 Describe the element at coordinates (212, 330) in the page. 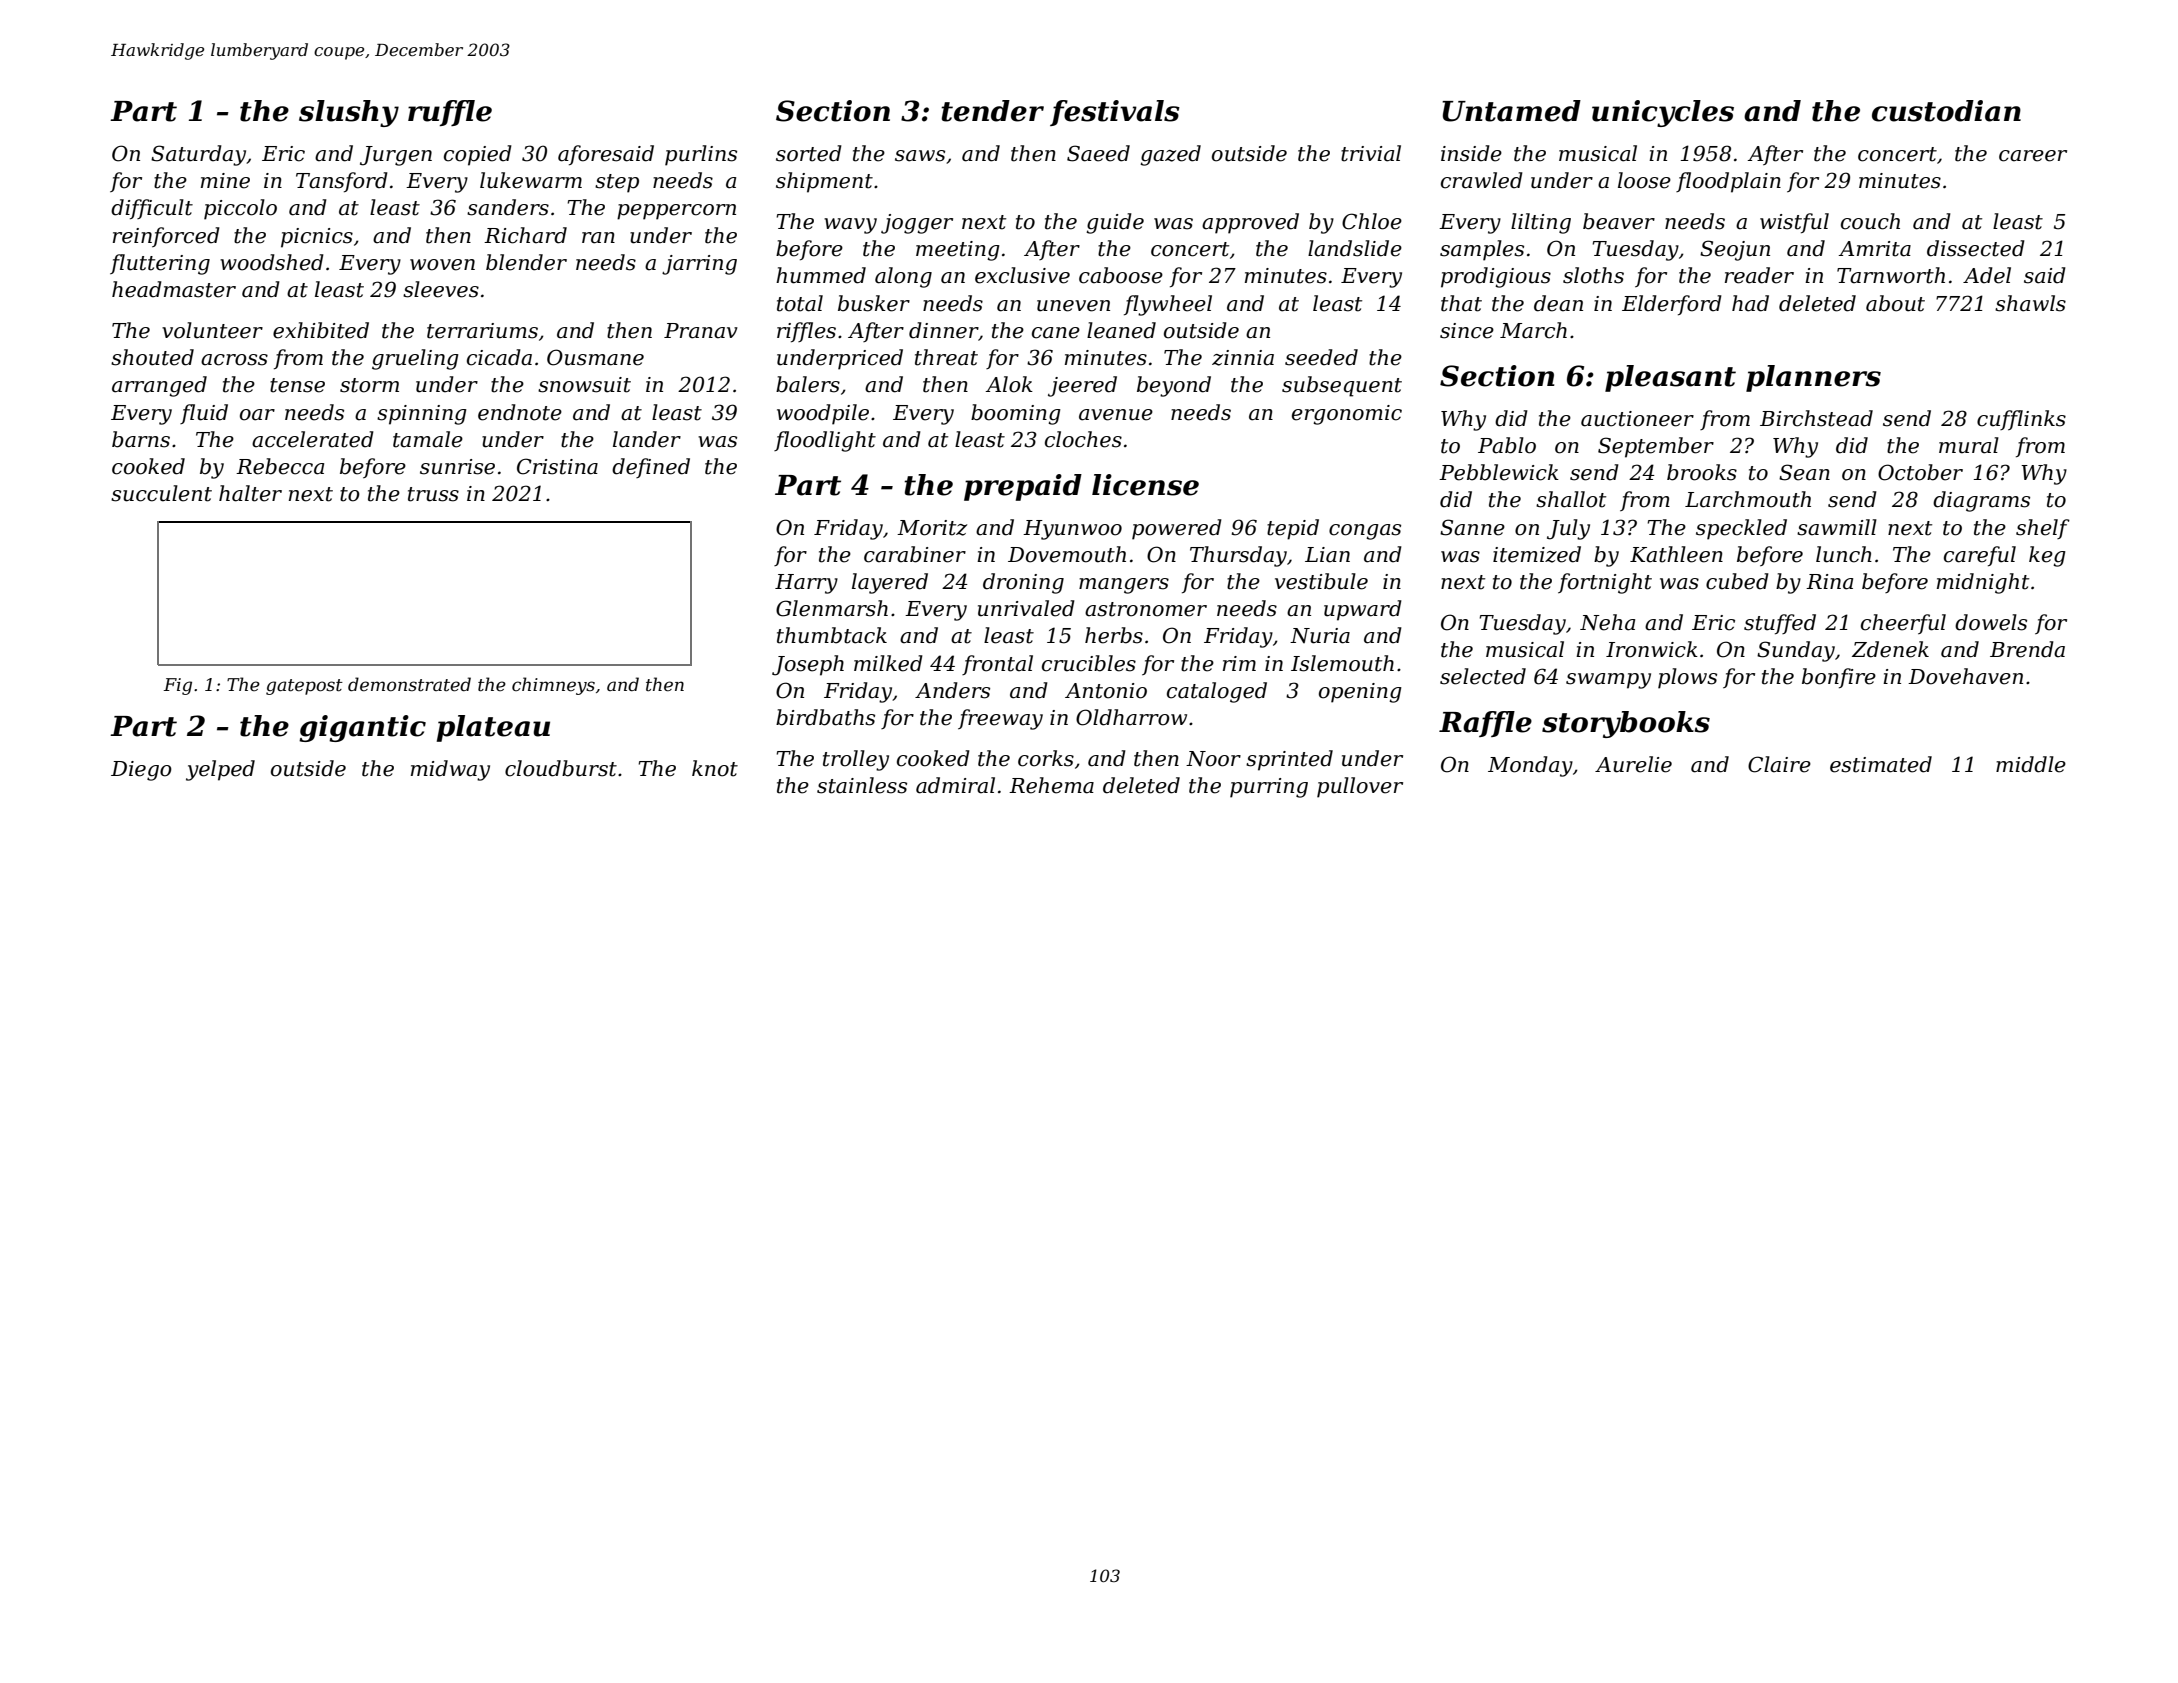

I see `volunteer` at that location.
